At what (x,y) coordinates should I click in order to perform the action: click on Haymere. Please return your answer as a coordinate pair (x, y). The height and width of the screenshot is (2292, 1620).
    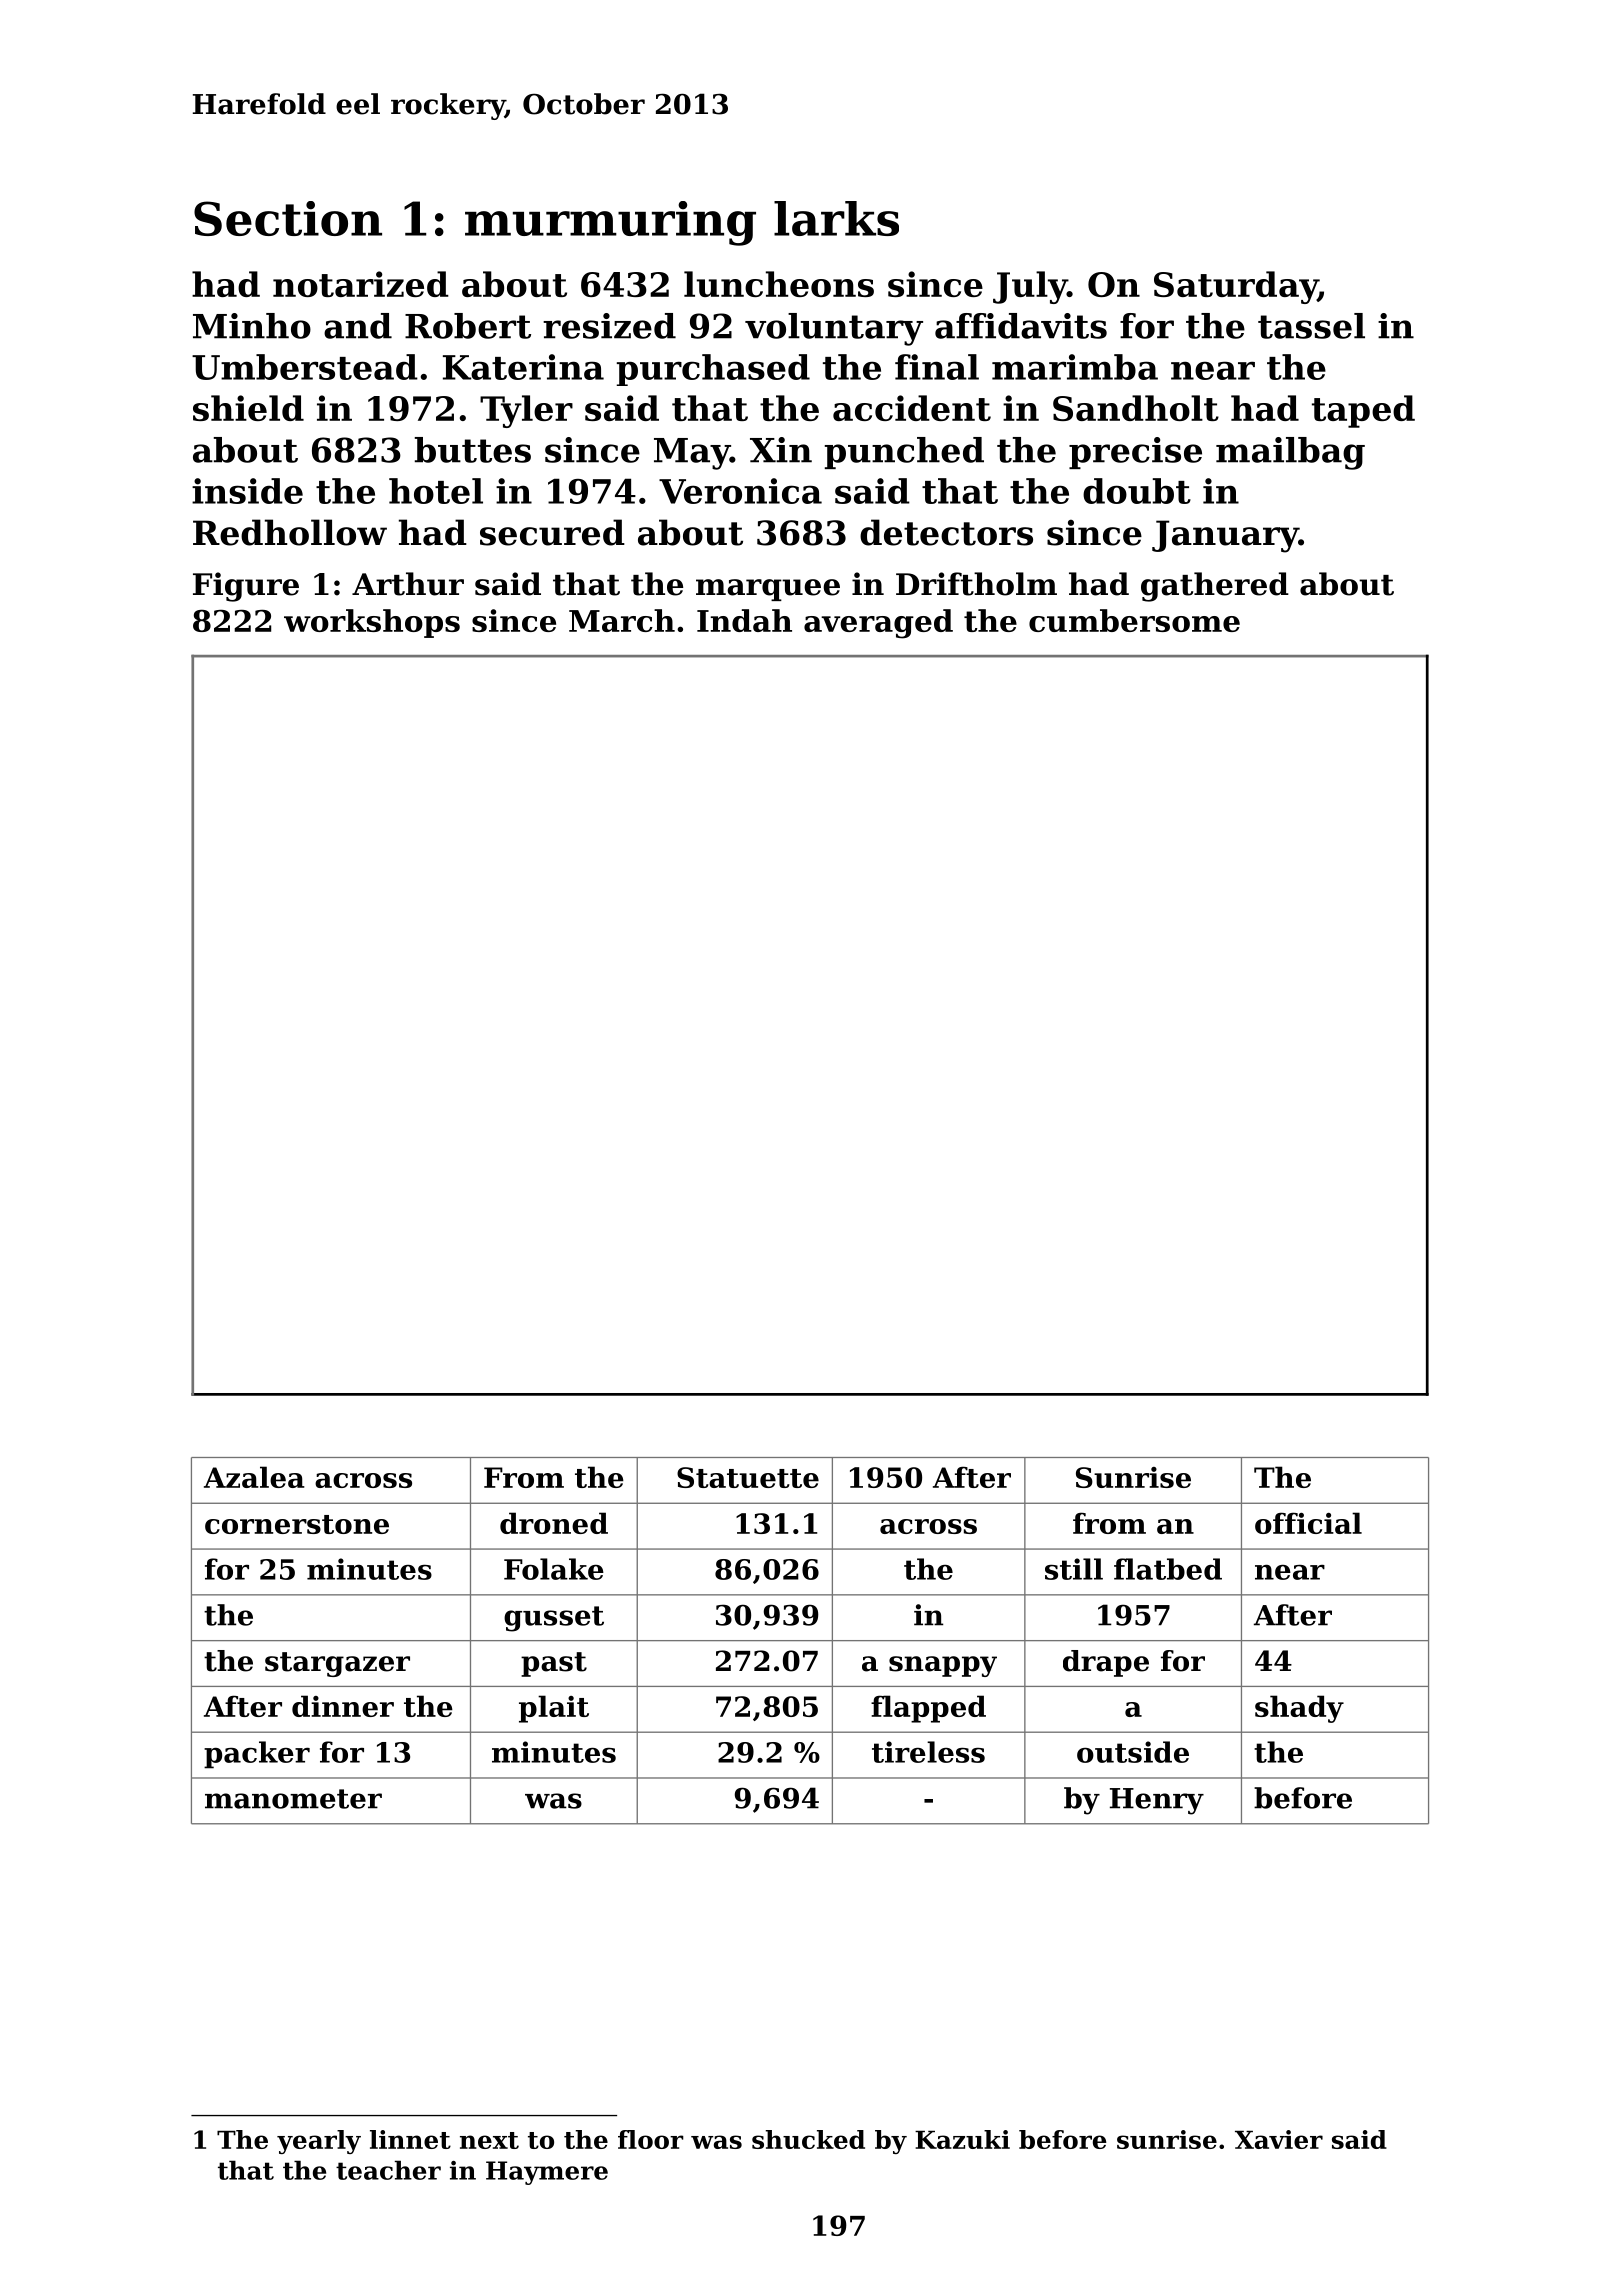
    Looking at the image, I should click on (547, 2173).
